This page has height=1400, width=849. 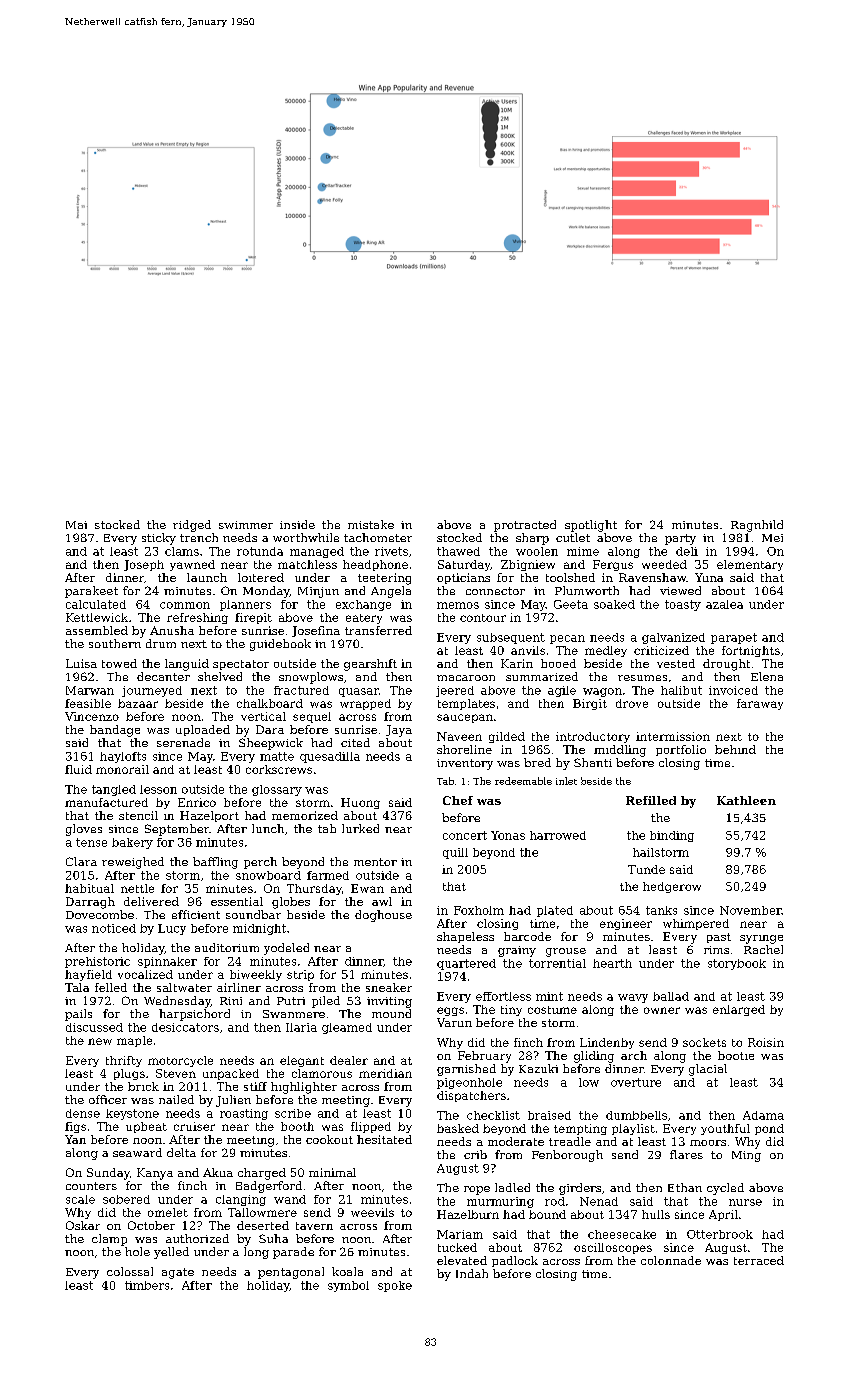 What do you see at coordinates (318, 592) in the page?
I see `Minjun` at bounding box center [318, 592].
